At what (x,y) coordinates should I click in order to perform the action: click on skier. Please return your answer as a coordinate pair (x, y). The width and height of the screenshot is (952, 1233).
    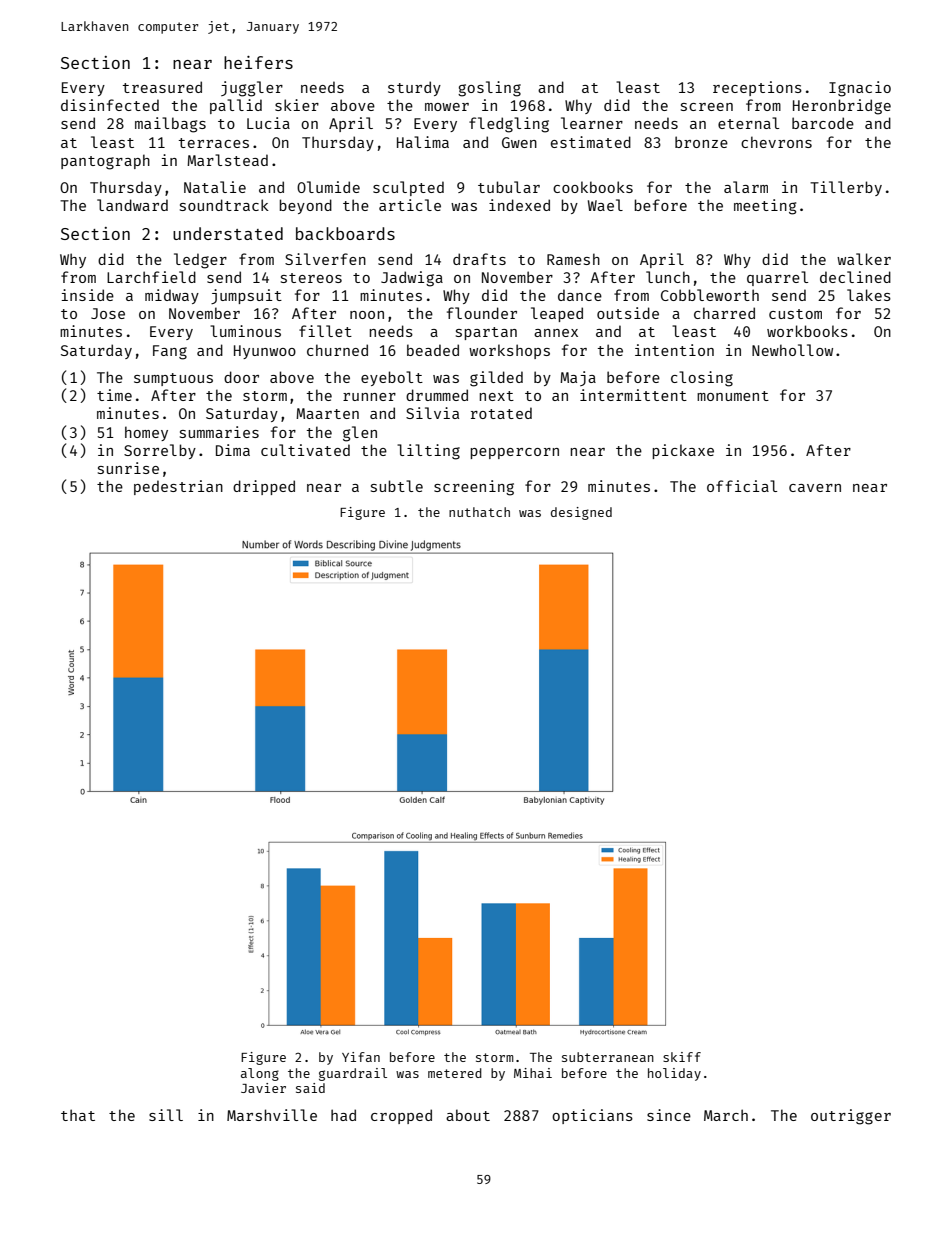
    Looking at the image, I should click on (297, 105).
